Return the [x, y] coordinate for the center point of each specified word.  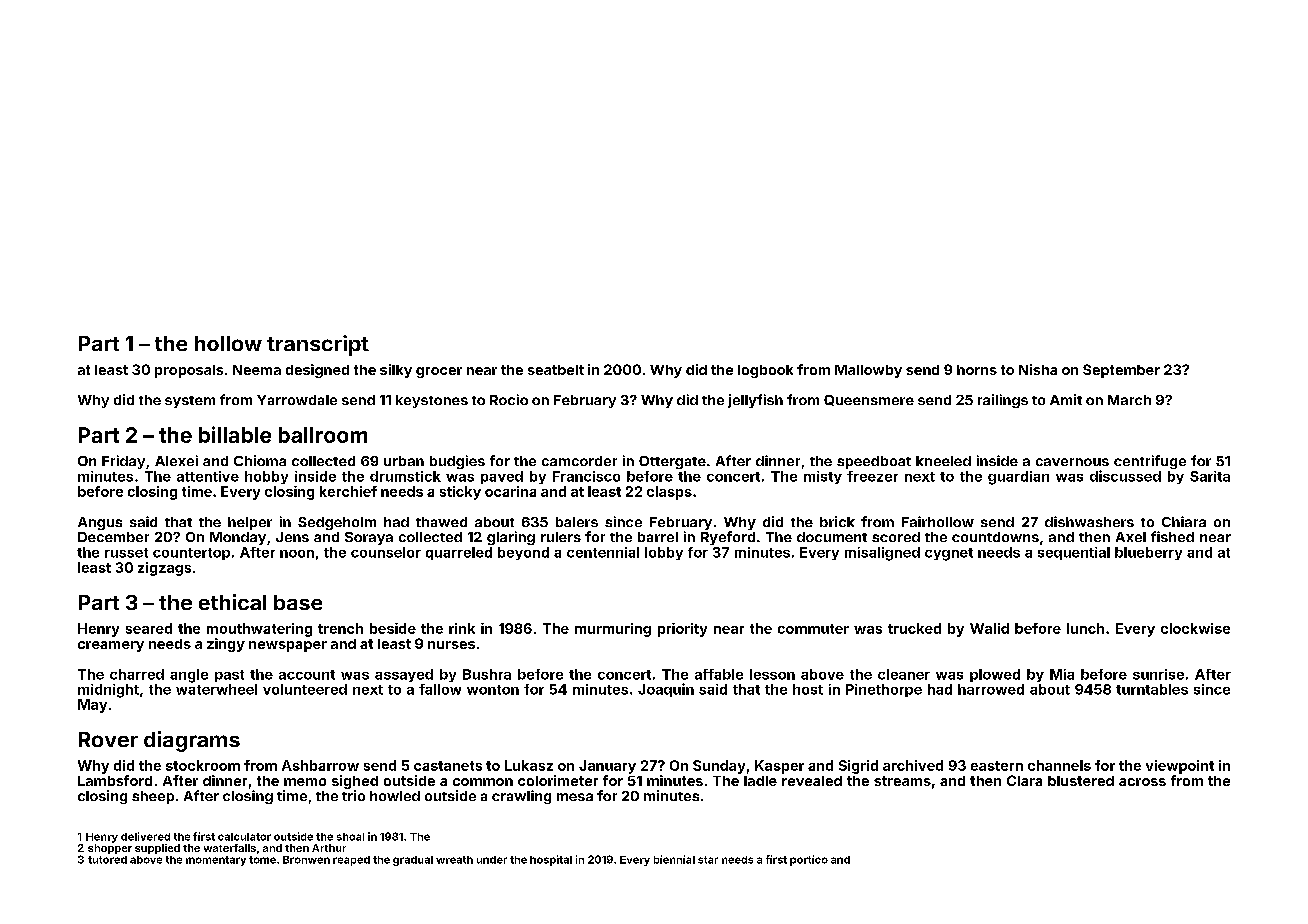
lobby [664, 553]
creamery [111, 646]
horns [977, 370]
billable [235, 434]
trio [353, 795]
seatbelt [556, 370]
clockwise [1195, 628]
